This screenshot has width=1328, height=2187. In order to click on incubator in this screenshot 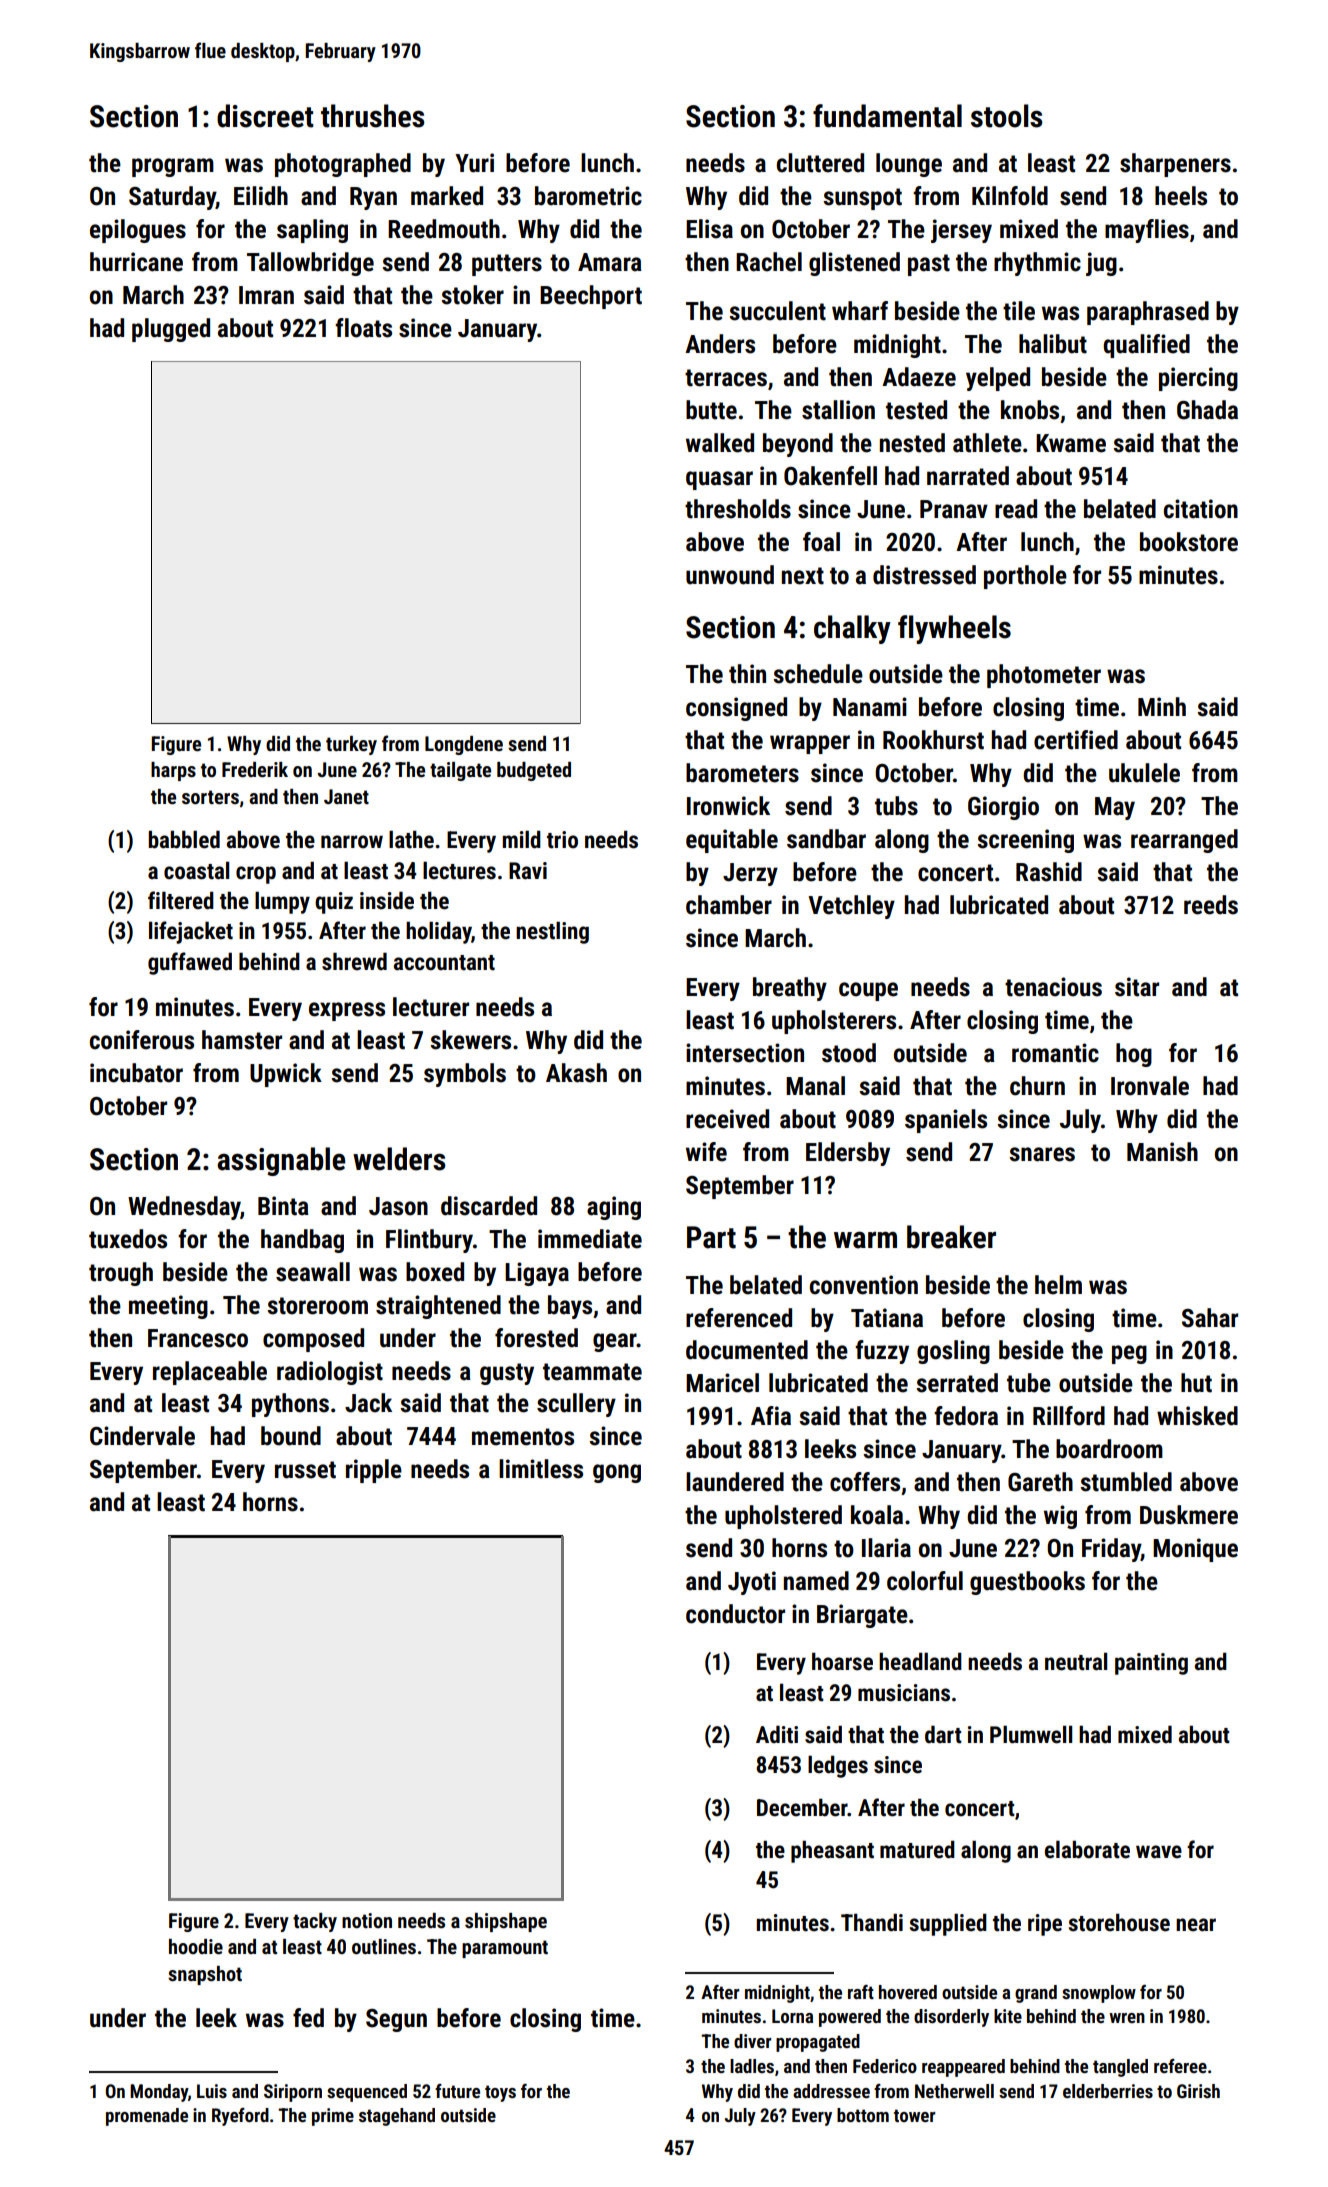, I will do `click(136, 1073)`.
